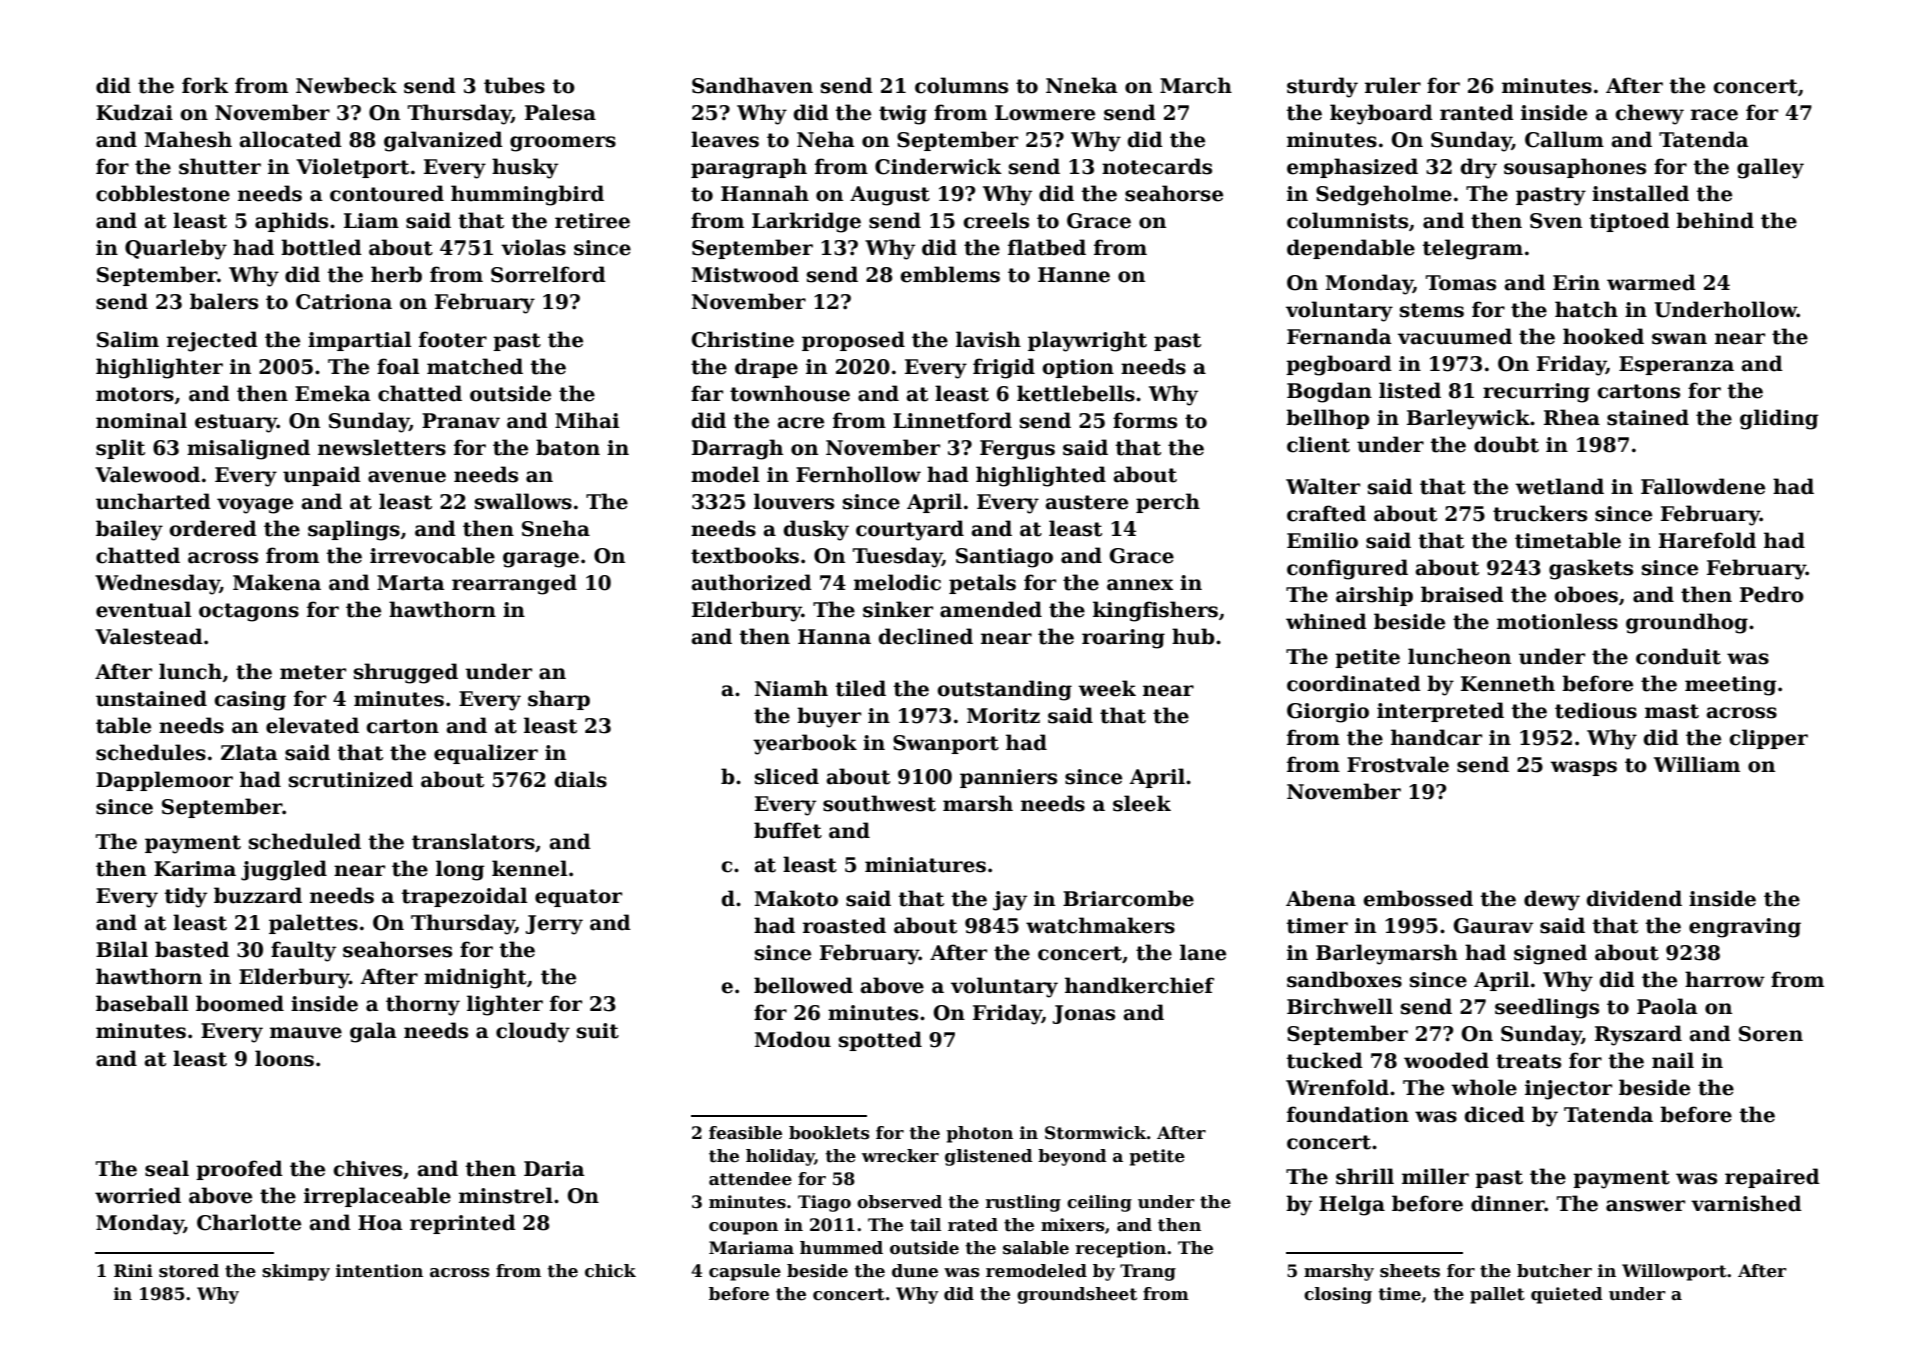 The image size is (1925, 1361). Describe the element at coordinates (205, 85) in the page. I see `fork` at that location.
